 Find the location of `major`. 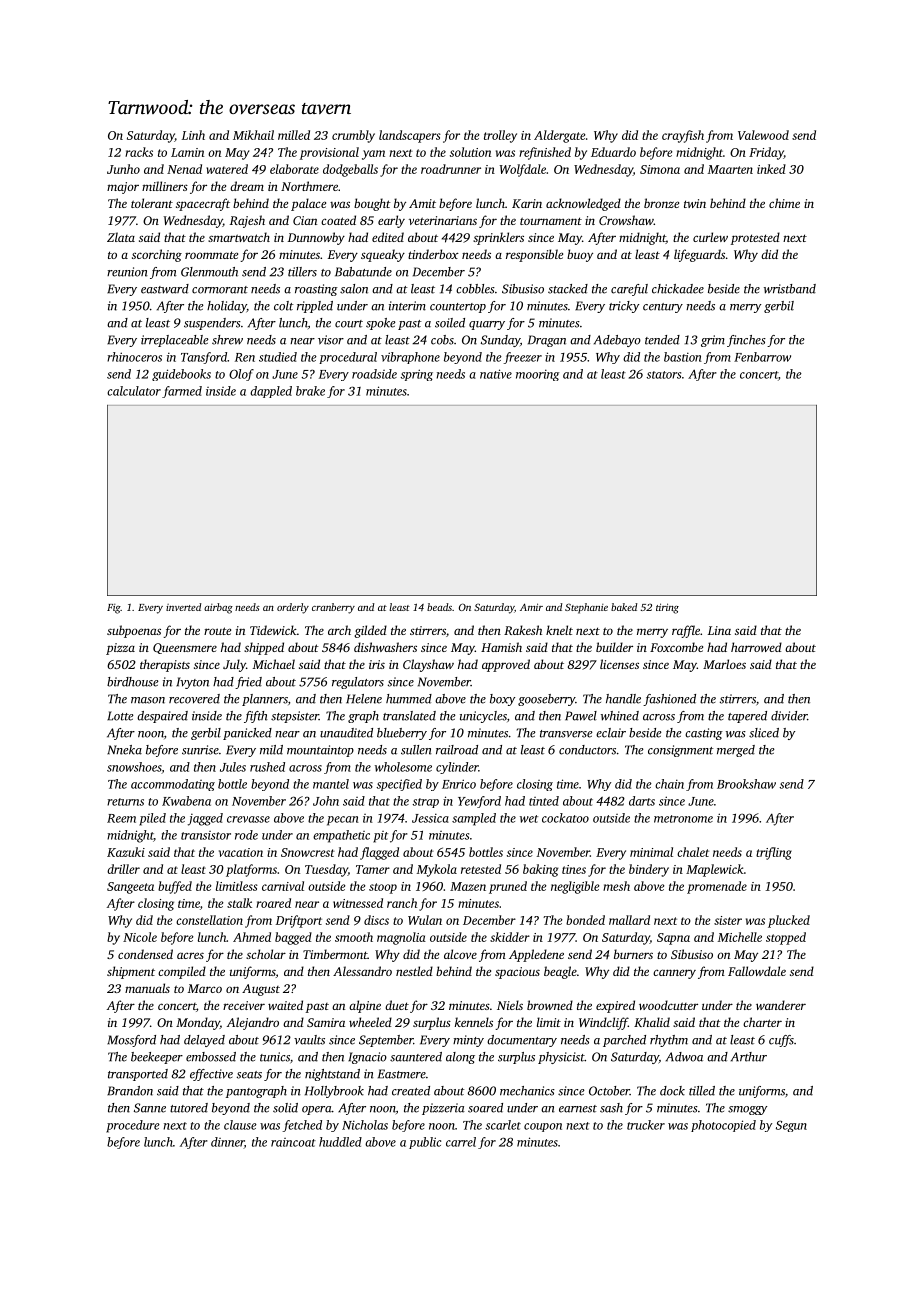

major is located at coordinates (123, 188).
